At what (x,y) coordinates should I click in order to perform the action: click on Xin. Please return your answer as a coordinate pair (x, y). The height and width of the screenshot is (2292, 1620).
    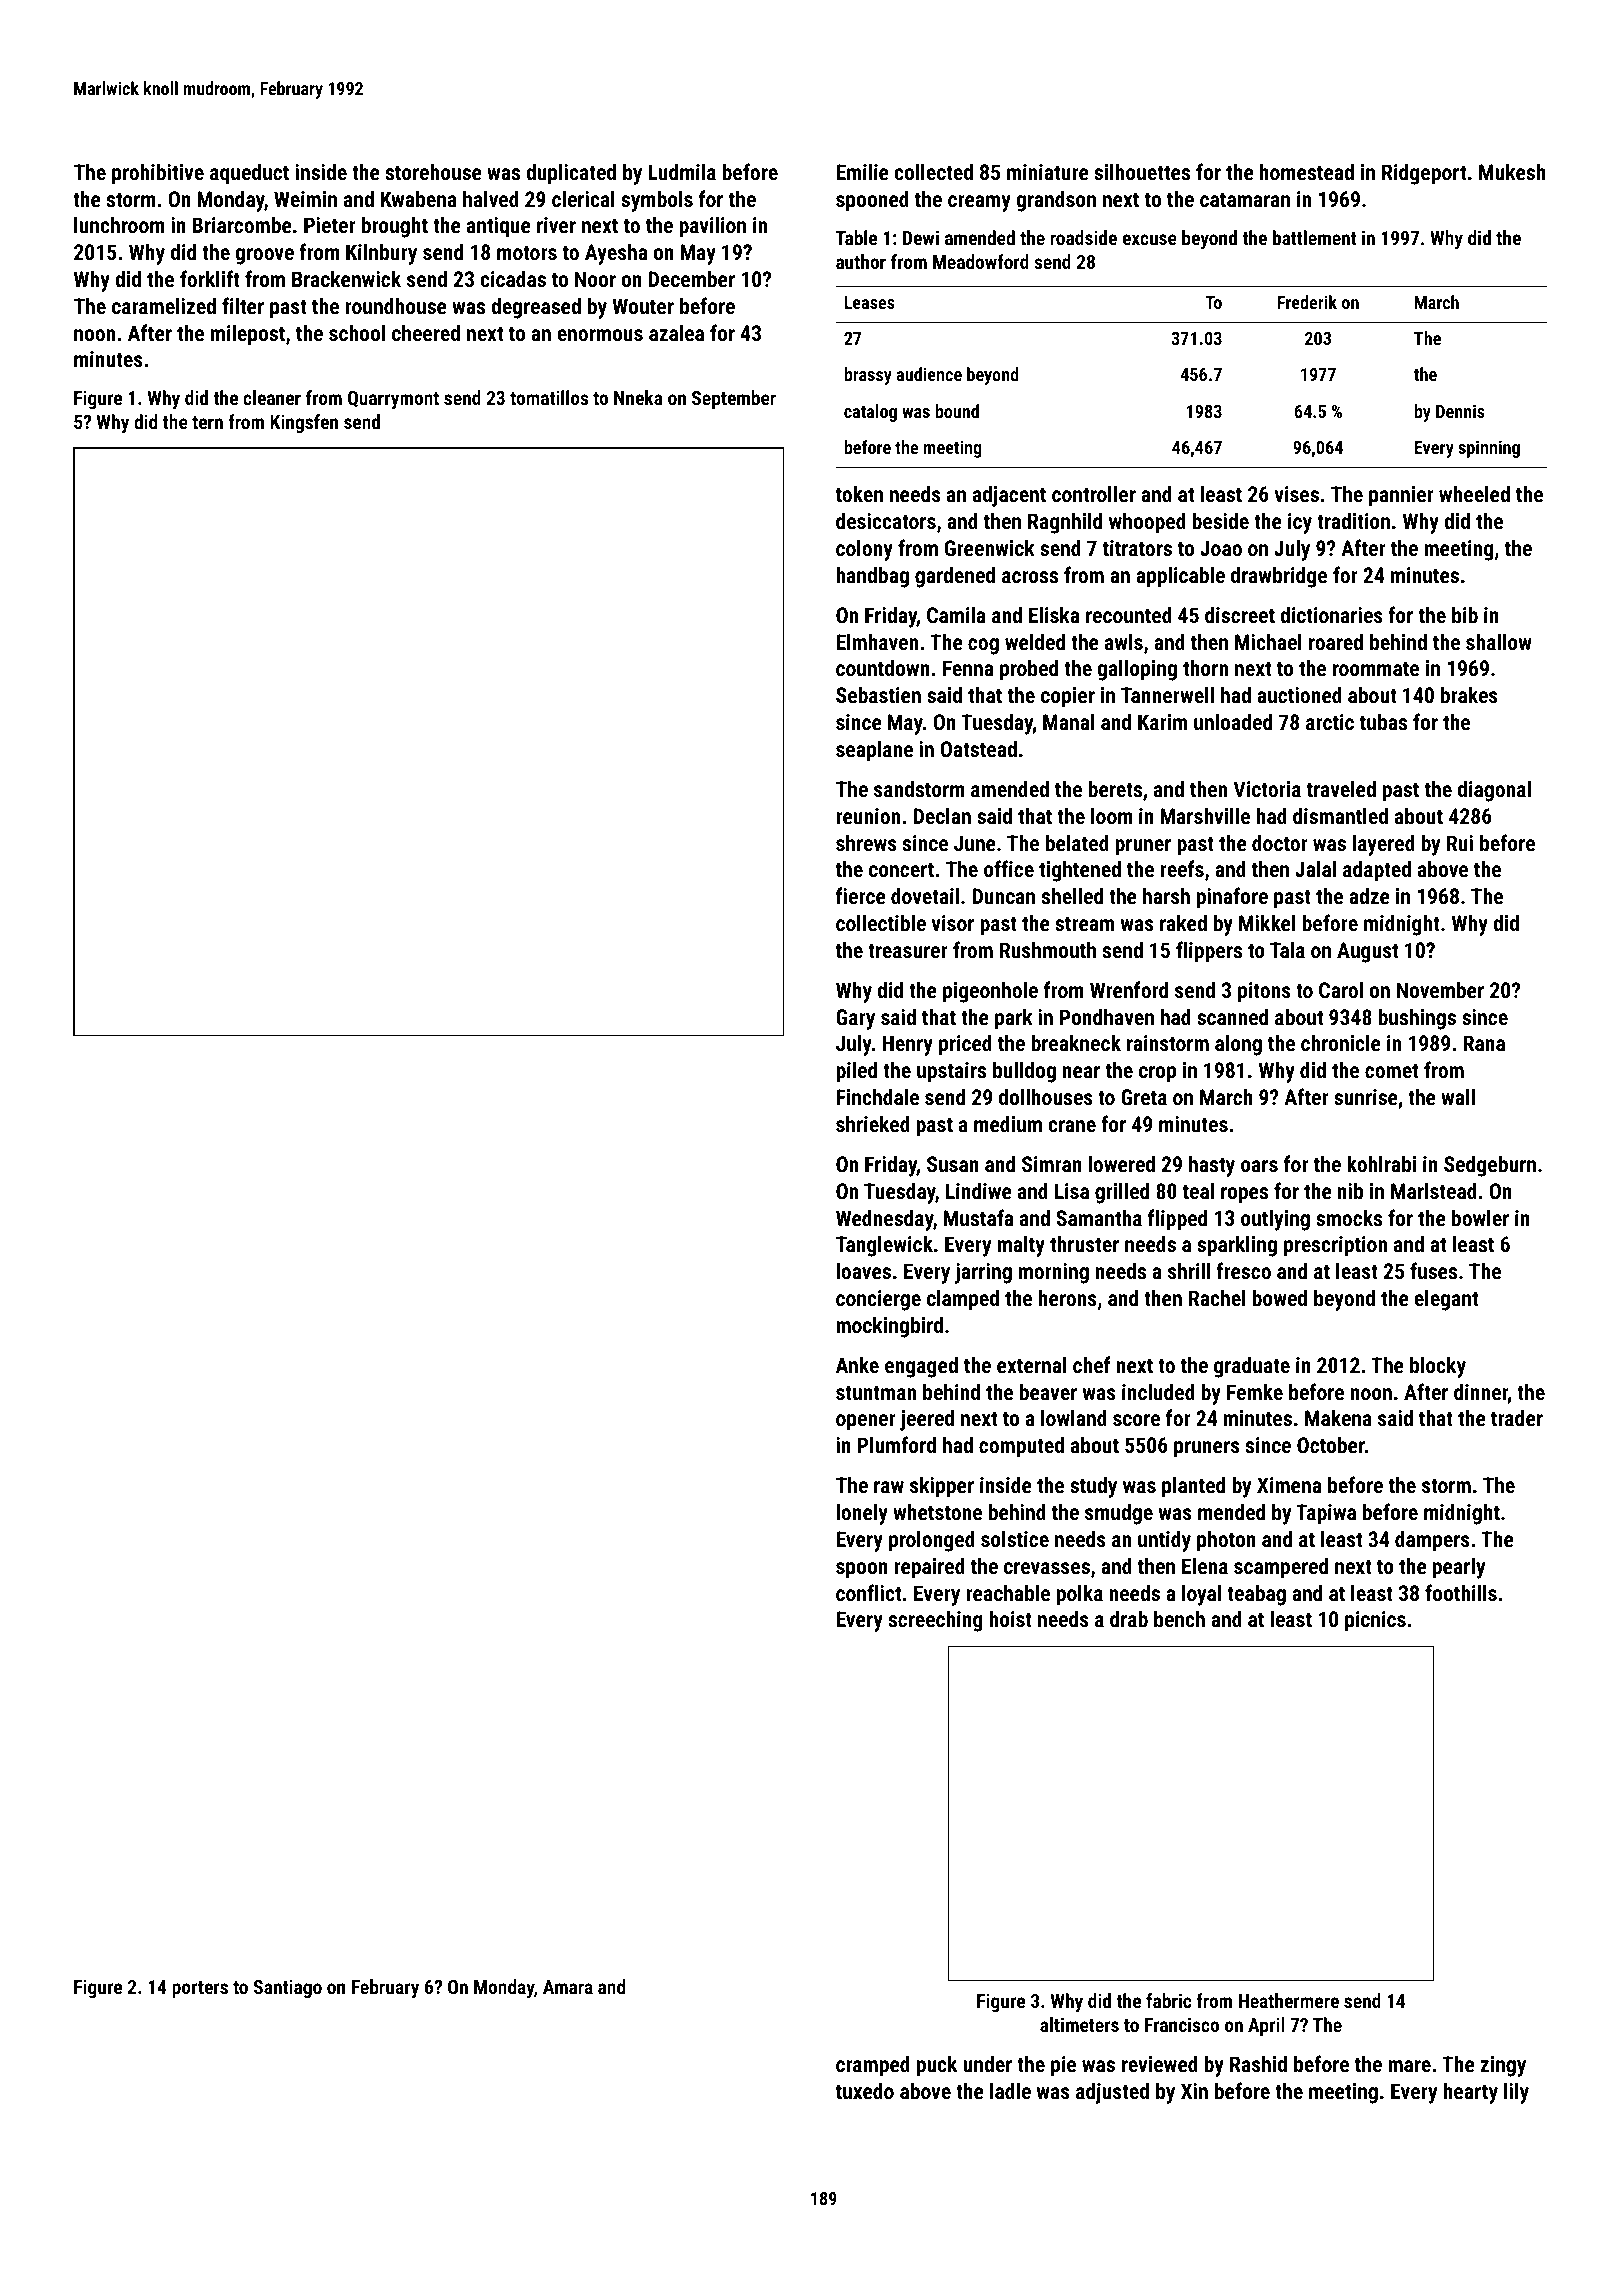
    Looking at the image, I should click on (1194, 2091).
